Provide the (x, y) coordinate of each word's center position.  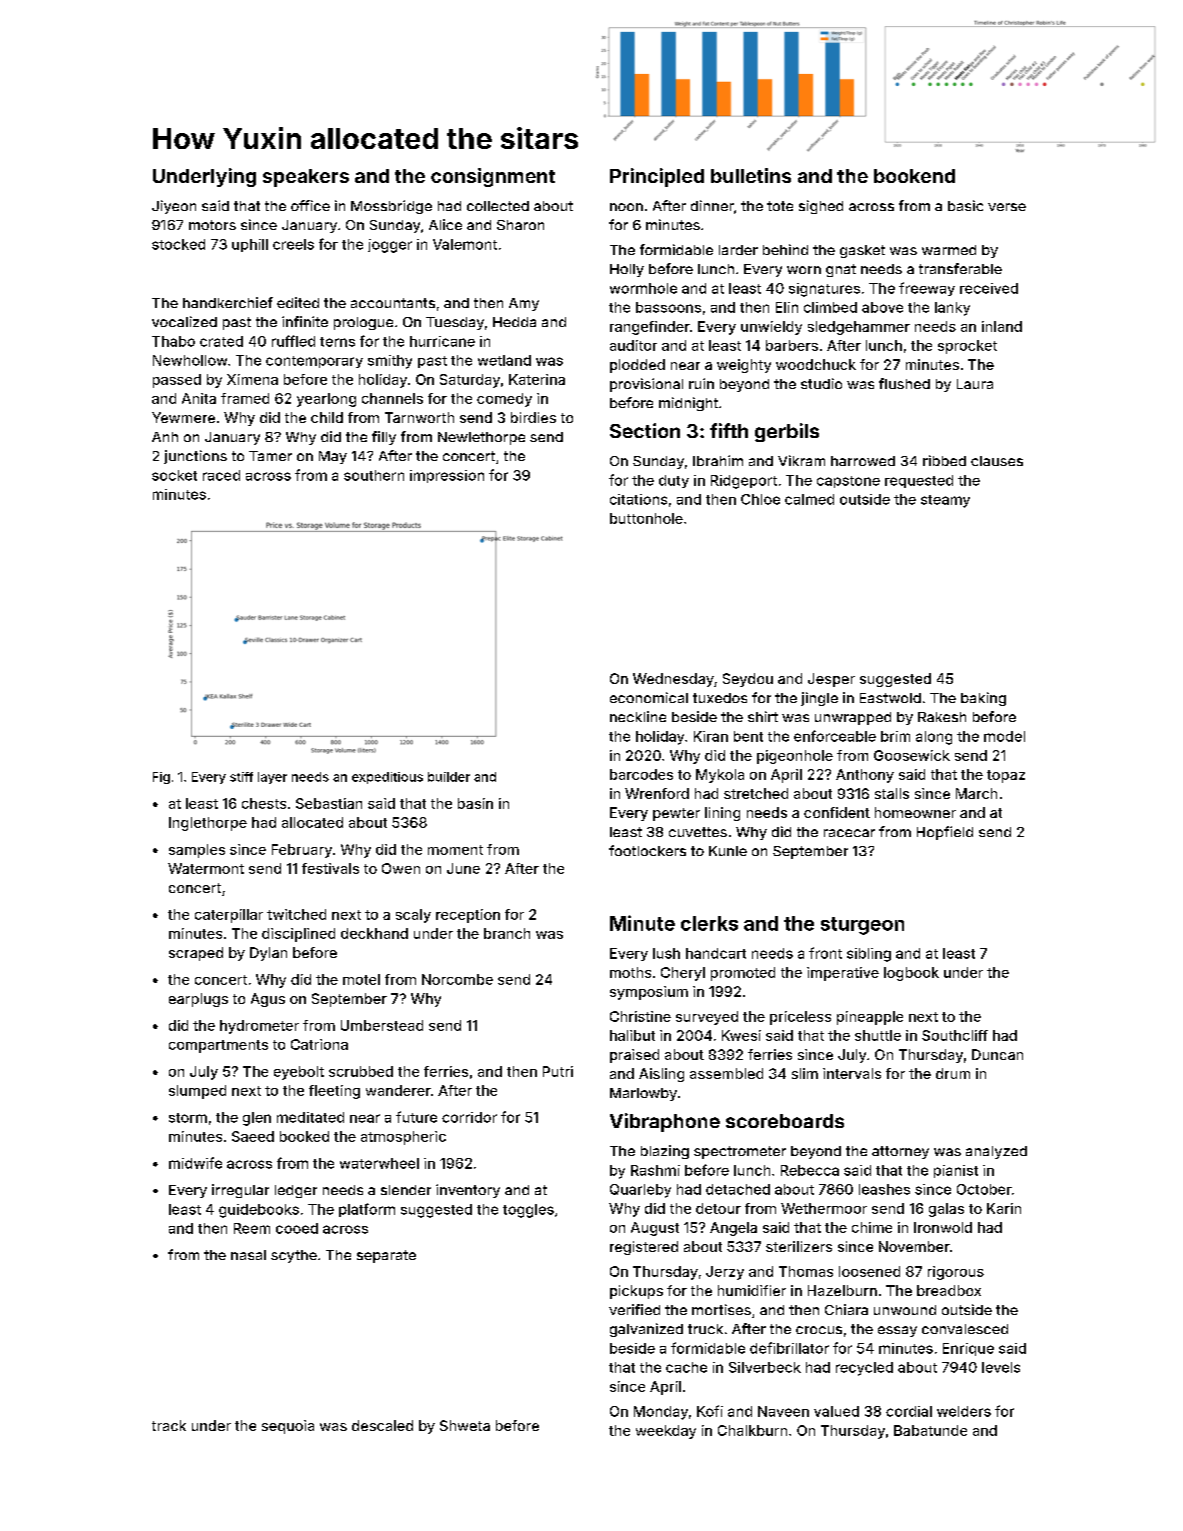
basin (475, 803)
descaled (382, 1425)
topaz (1006, 776)
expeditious (387, 778)
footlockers (647, 850)
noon (626, 207)
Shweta (465, 1425)
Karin (1004, 1208)
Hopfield (945, 833)
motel (361, 979)
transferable (960, 268)
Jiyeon (174, 207)
